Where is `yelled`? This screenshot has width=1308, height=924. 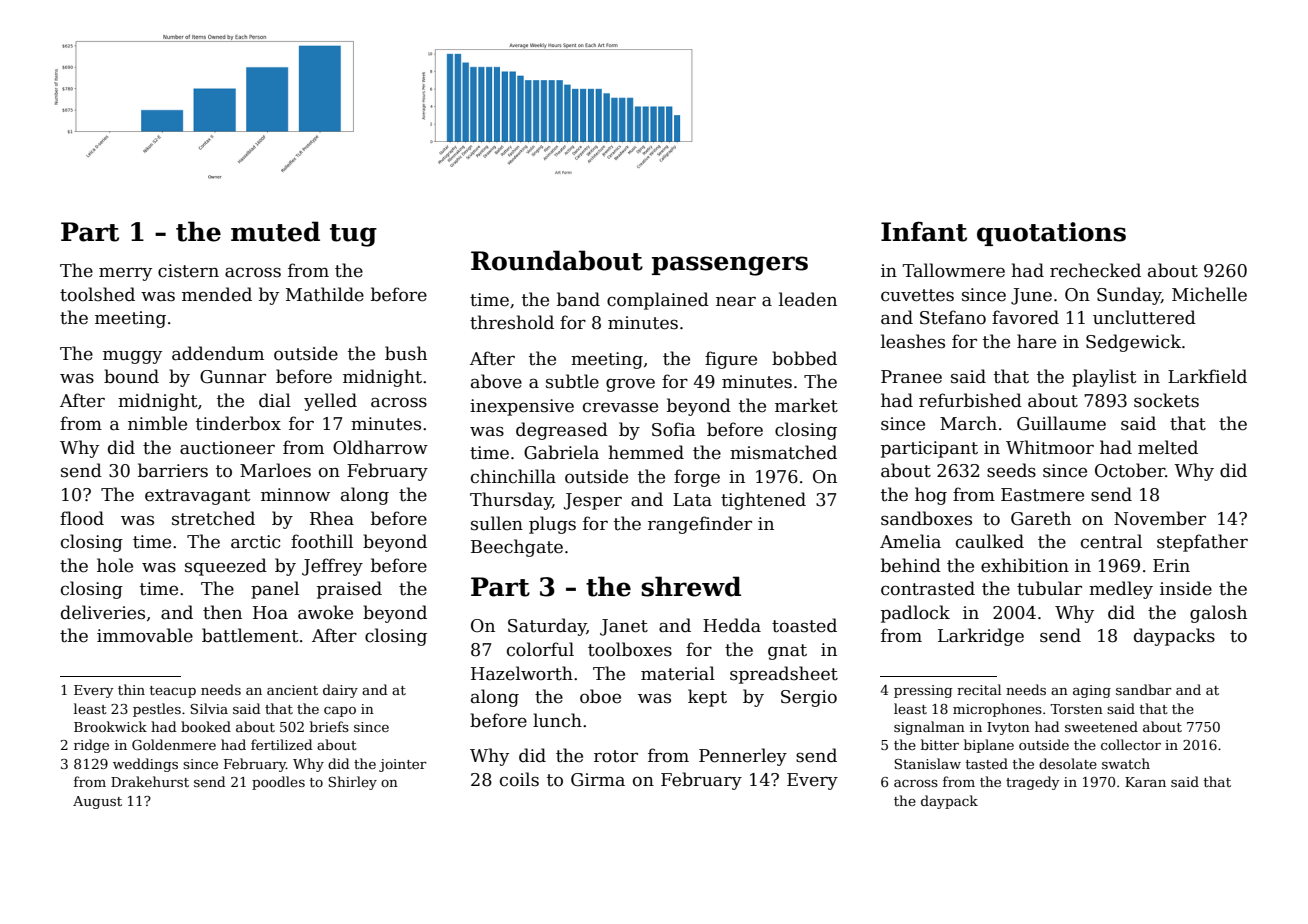
yelled is located at coordinates (330, 402).
